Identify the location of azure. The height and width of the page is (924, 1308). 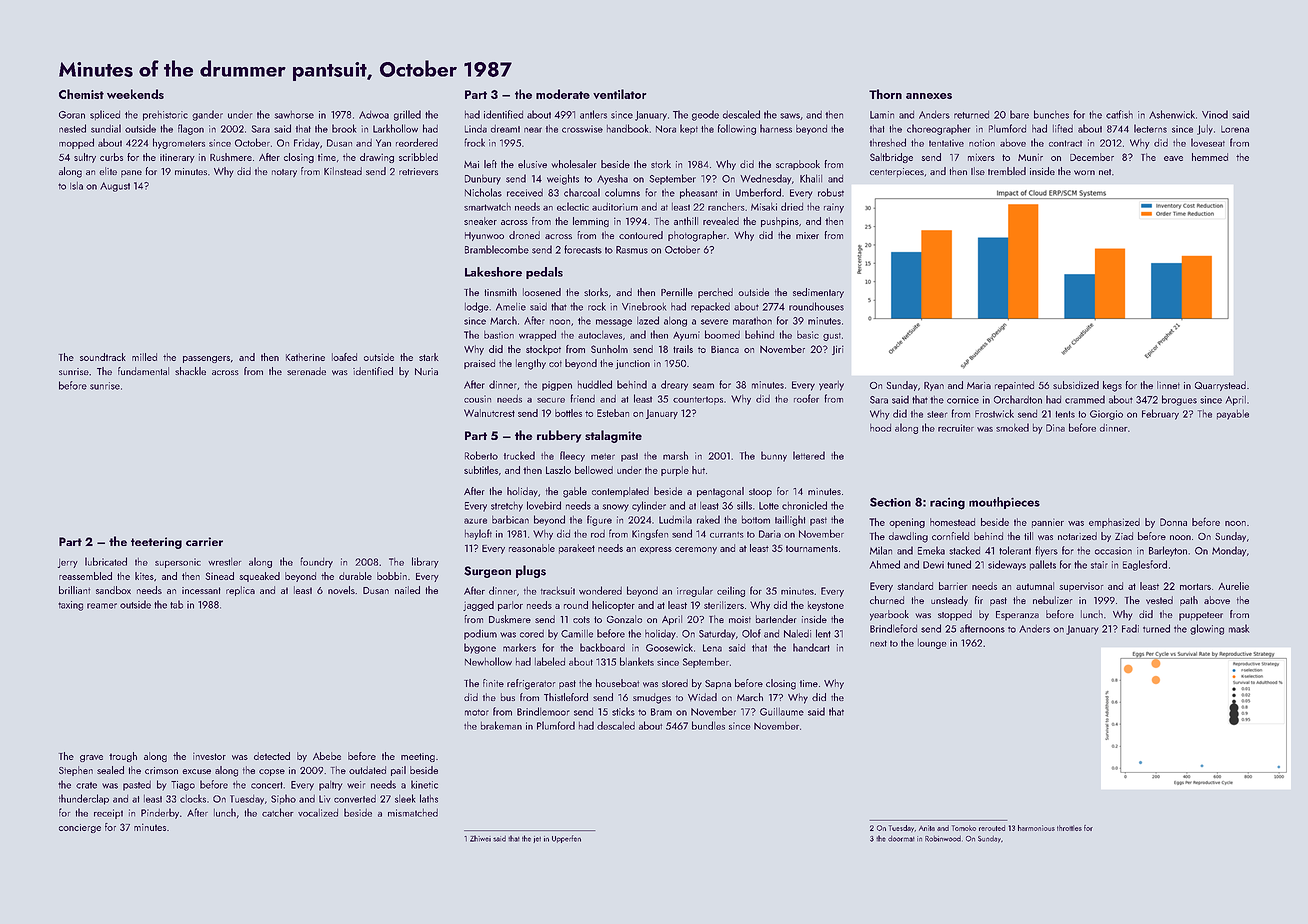
(475, 521).
